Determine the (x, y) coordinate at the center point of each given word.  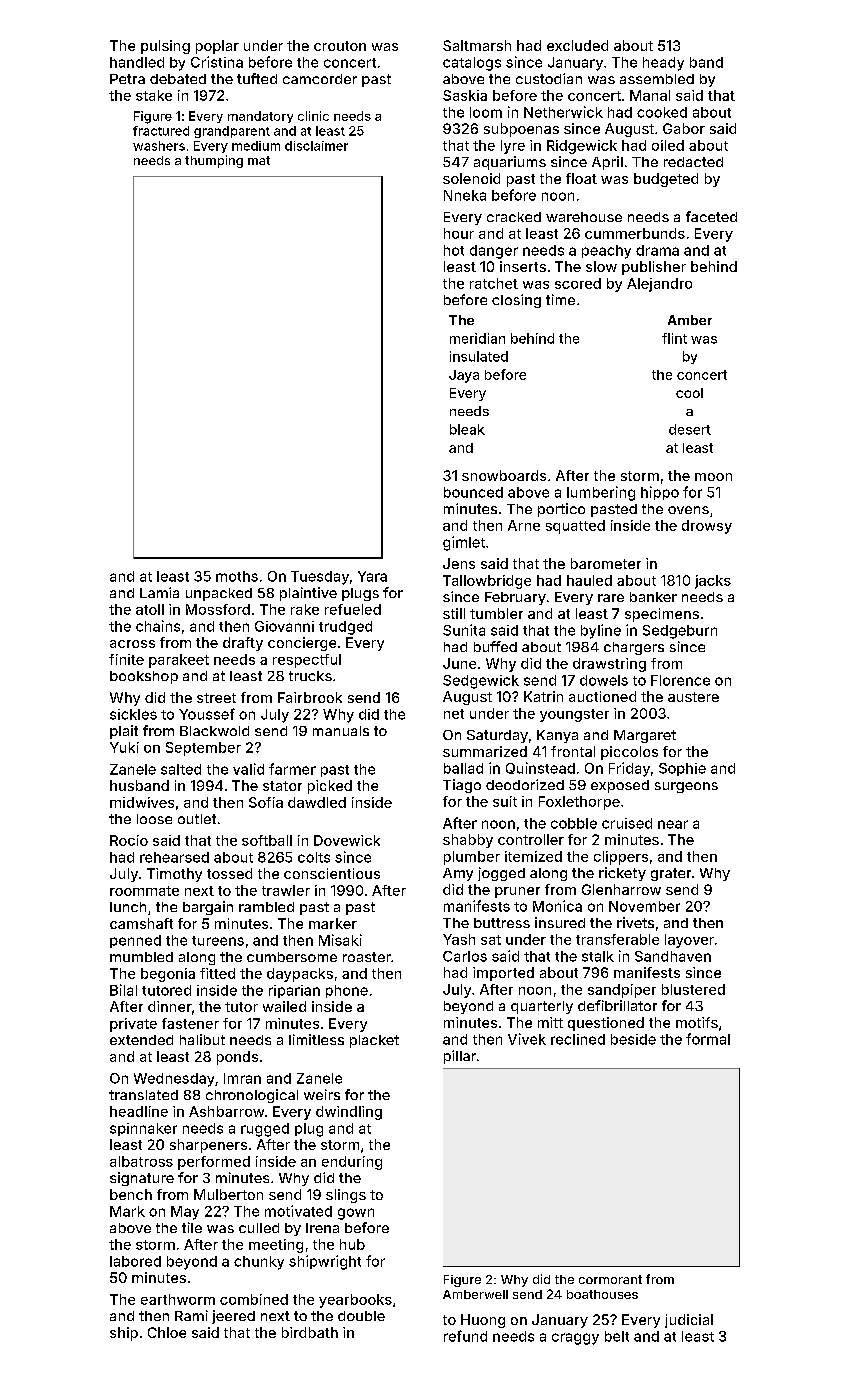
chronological (252, 1096)
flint (674, 338)
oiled (668, 145)
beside (633, 1039)
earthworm (178, 1299)
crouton (340, 46)
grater (671, 874)
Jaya (464, 376)
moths (237, 576)
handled (137, 62)
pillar (460, 1057)
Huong (483, 1321)
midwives (142, 802)
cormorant (610, 1279)
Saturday (497, 736)
